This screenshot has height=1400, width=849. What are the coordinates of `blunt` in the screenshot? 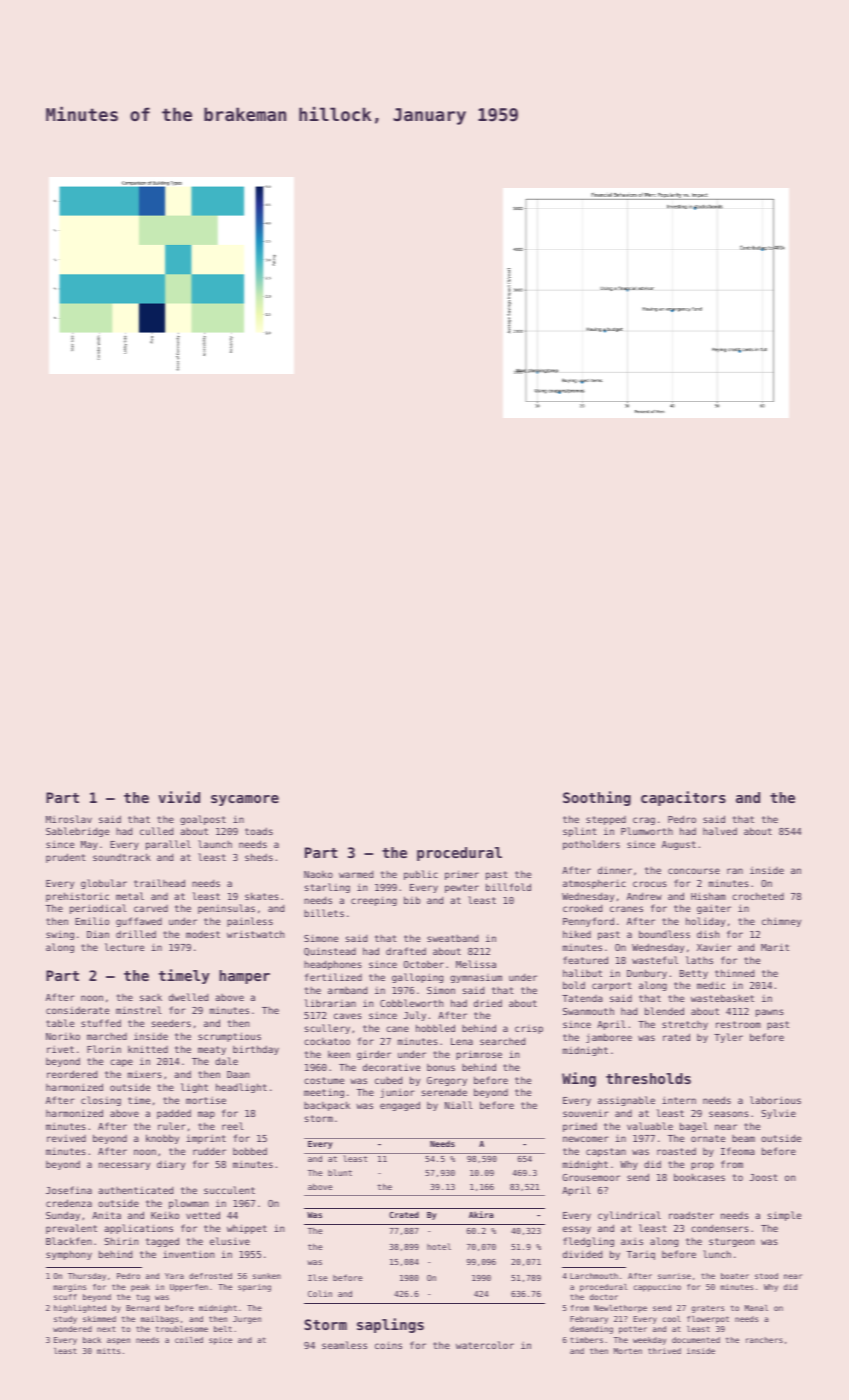 It's located at (340, 1172).
